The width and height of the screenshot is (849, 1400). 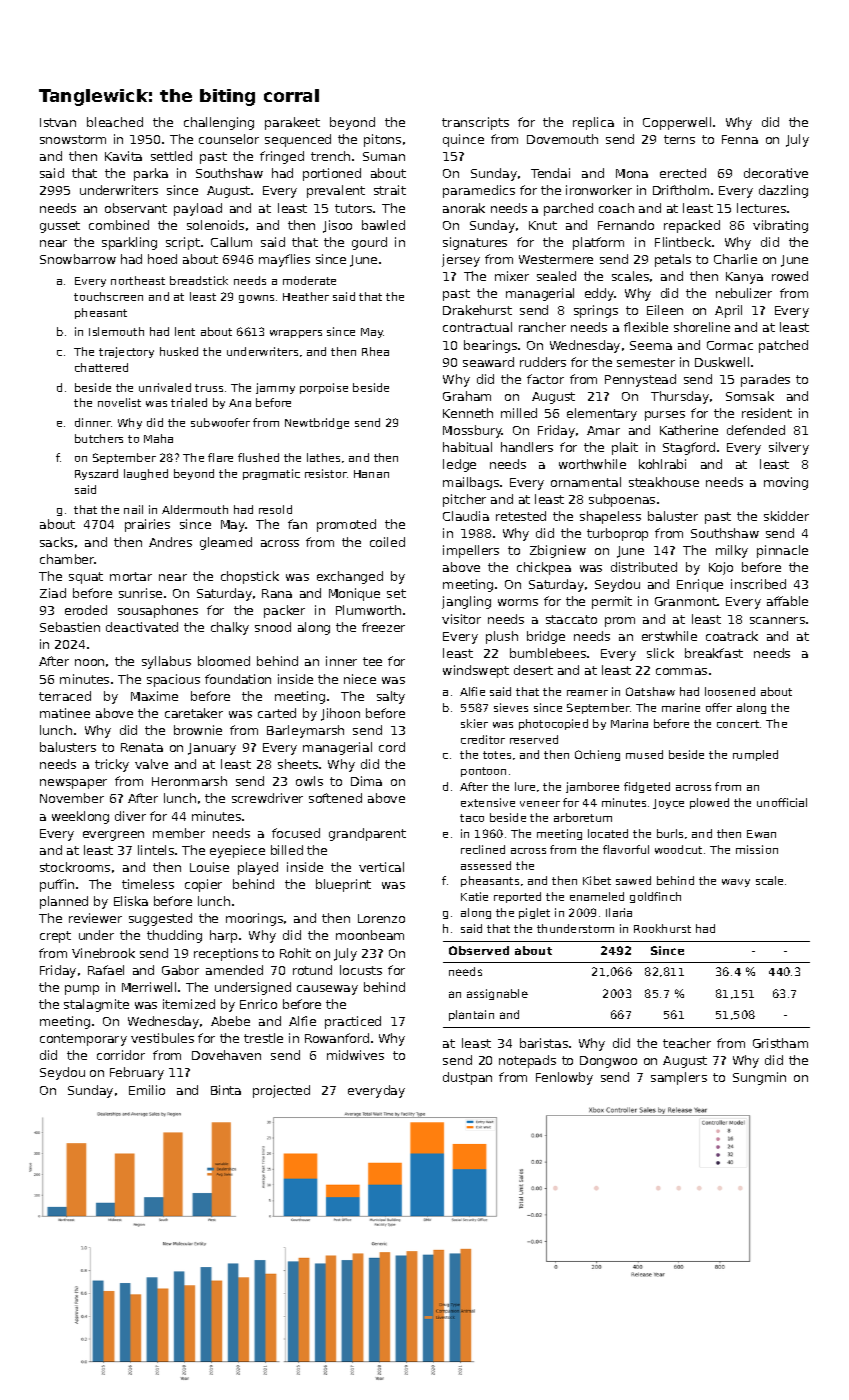 I want to click on snowstorm, so click(x=73, y=139).
